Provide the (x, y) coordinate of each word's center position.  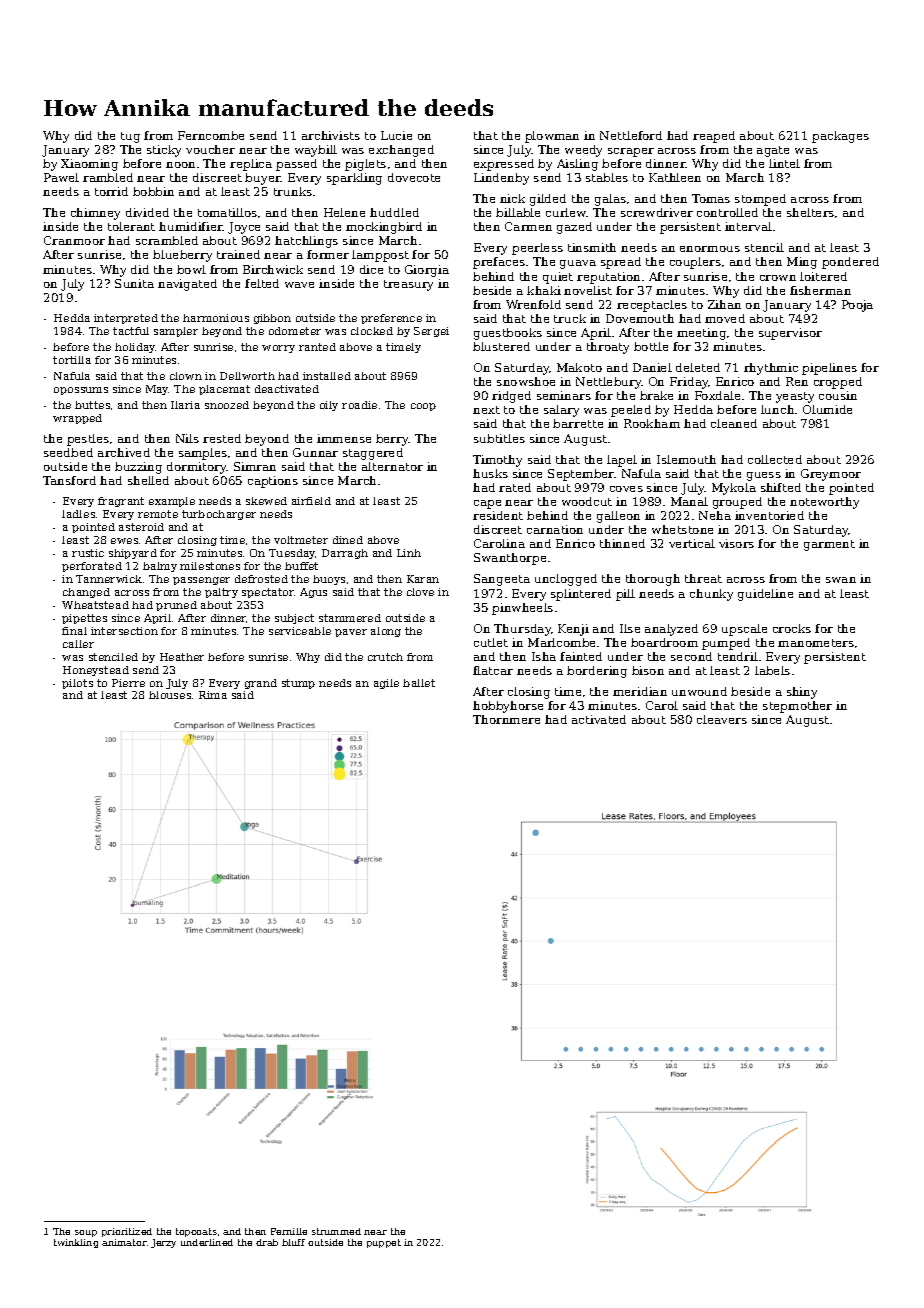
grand (261, 684)
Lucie (396, 135)
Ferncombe (211, 135)
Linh (409, 553)
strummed (336, 1231)
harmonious (216, 318)
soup (86, 1233)
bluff (293, 1242)
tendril (738, 656)
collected (775, 459)
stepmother (797, 707)
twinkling (76, 1243)
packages (840, 137)
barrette (578, 423)
